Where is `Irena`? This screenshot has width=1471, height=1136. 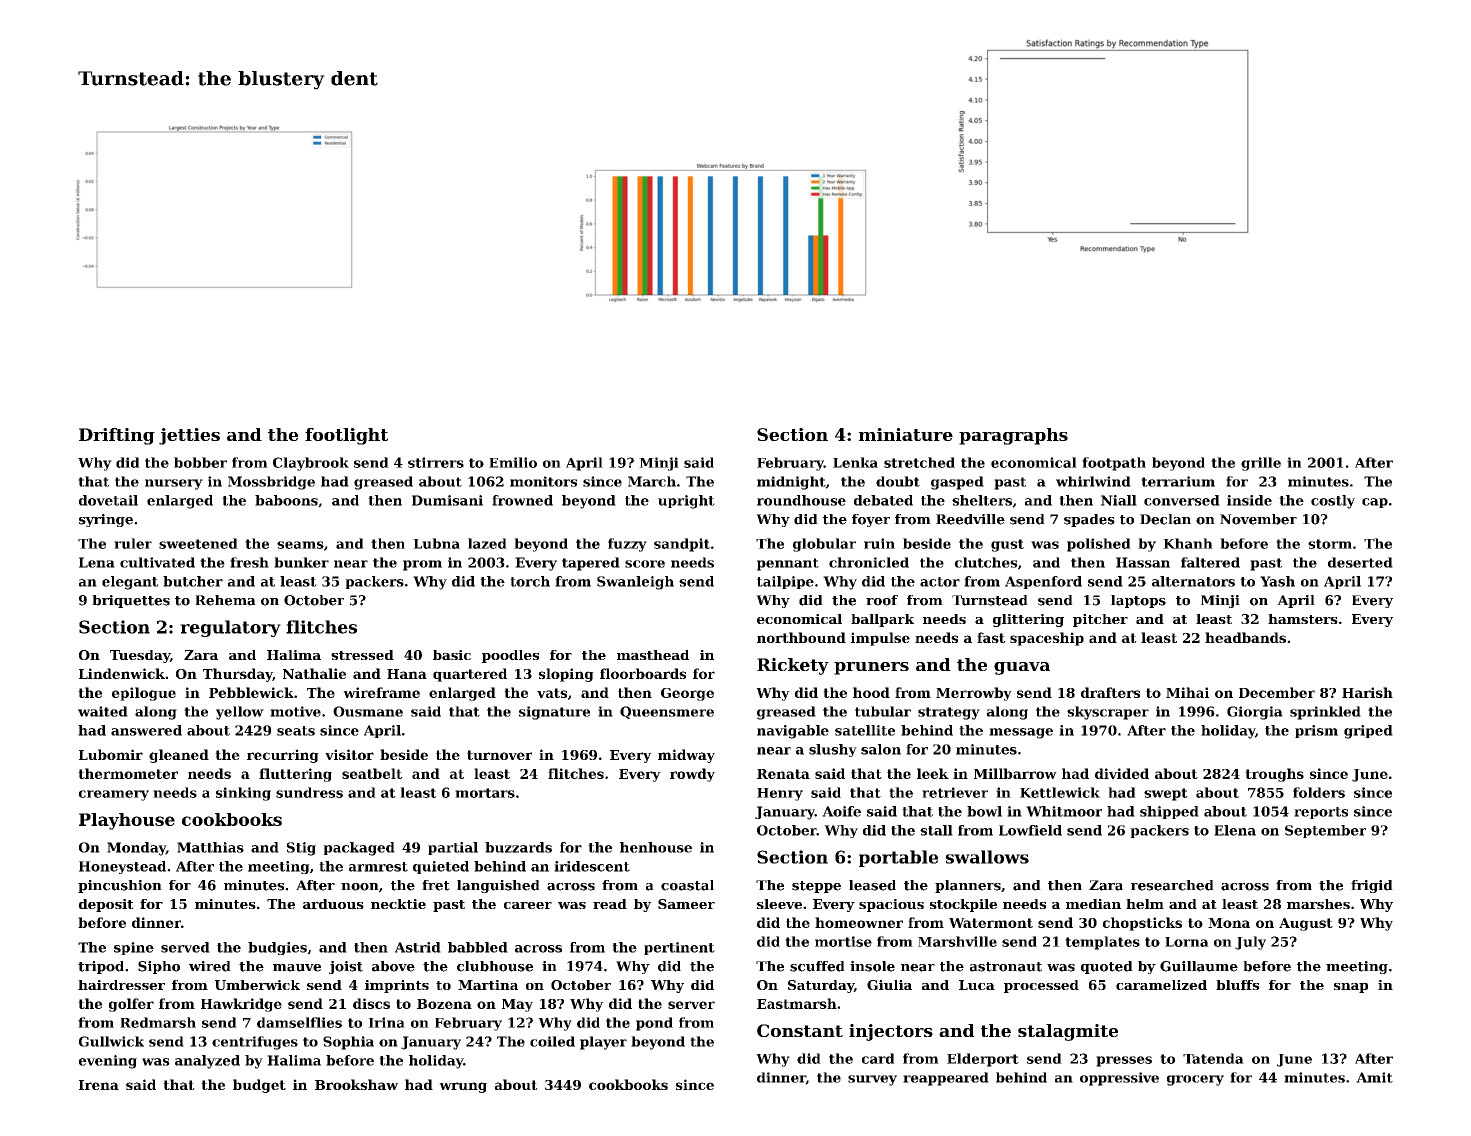 Irena is located at coordinates (99, 1085).
